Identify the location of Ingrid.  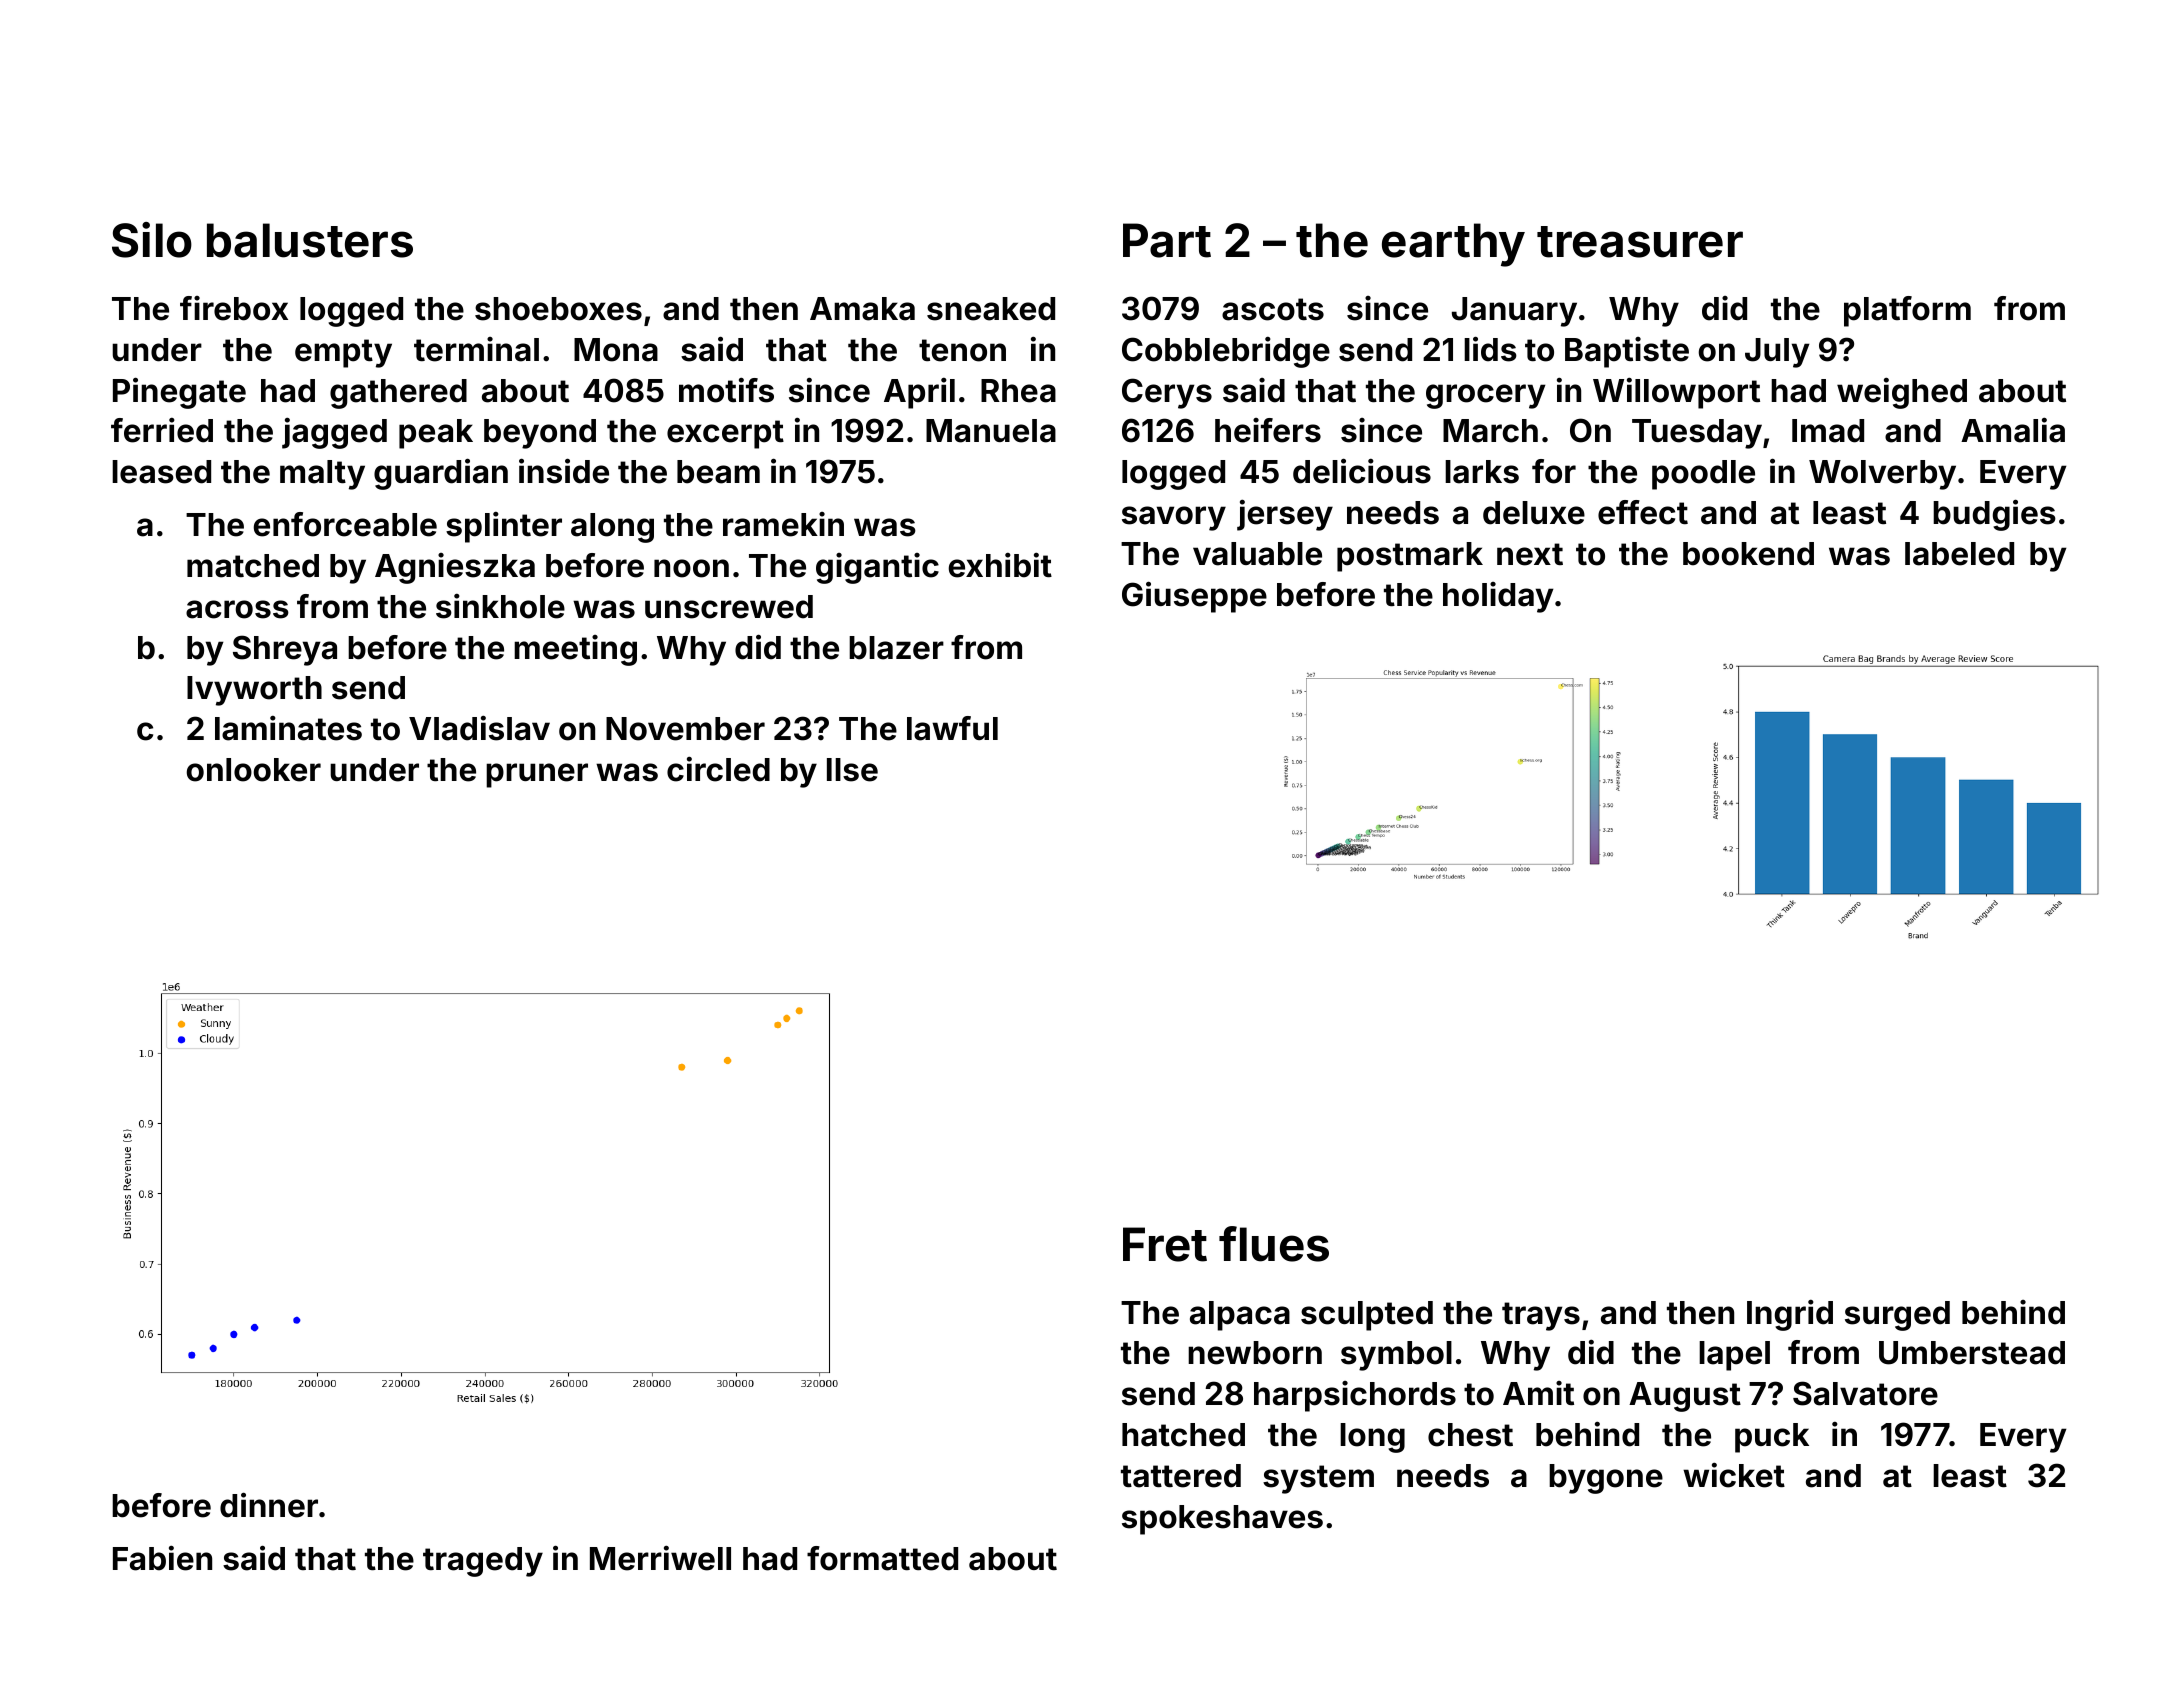
(1790, 1315).
